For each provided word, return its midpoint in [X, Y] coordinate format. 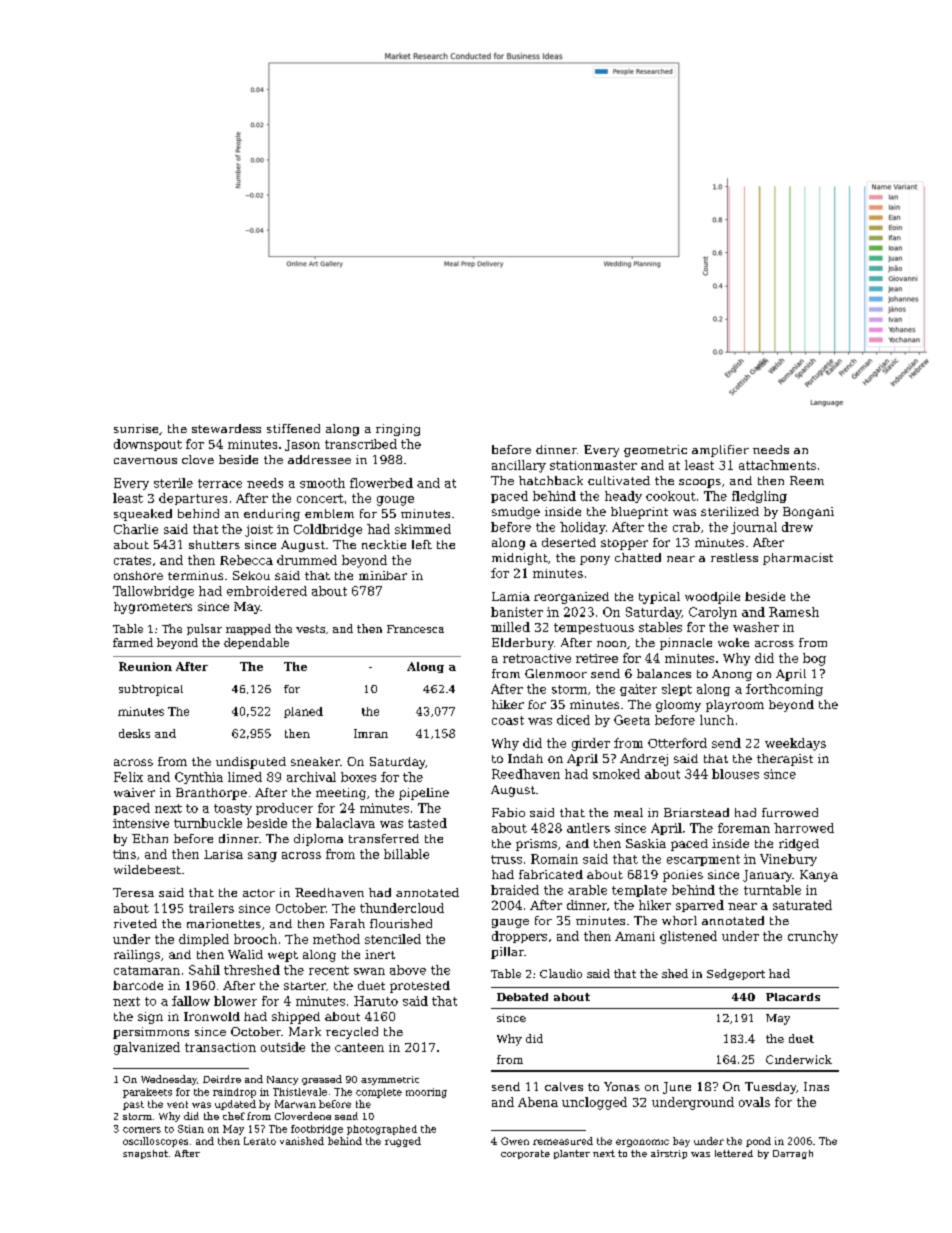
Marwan [295, 1104]
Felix [128, 777]
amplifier [720, 451]
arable [587, 890]
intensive [141, 823]
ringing [398, 430]
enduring [272, 515]
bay [681, 1142]
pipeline [424, 794]
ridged [799, 845]
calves [564, 1086]
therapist [785, 760]
